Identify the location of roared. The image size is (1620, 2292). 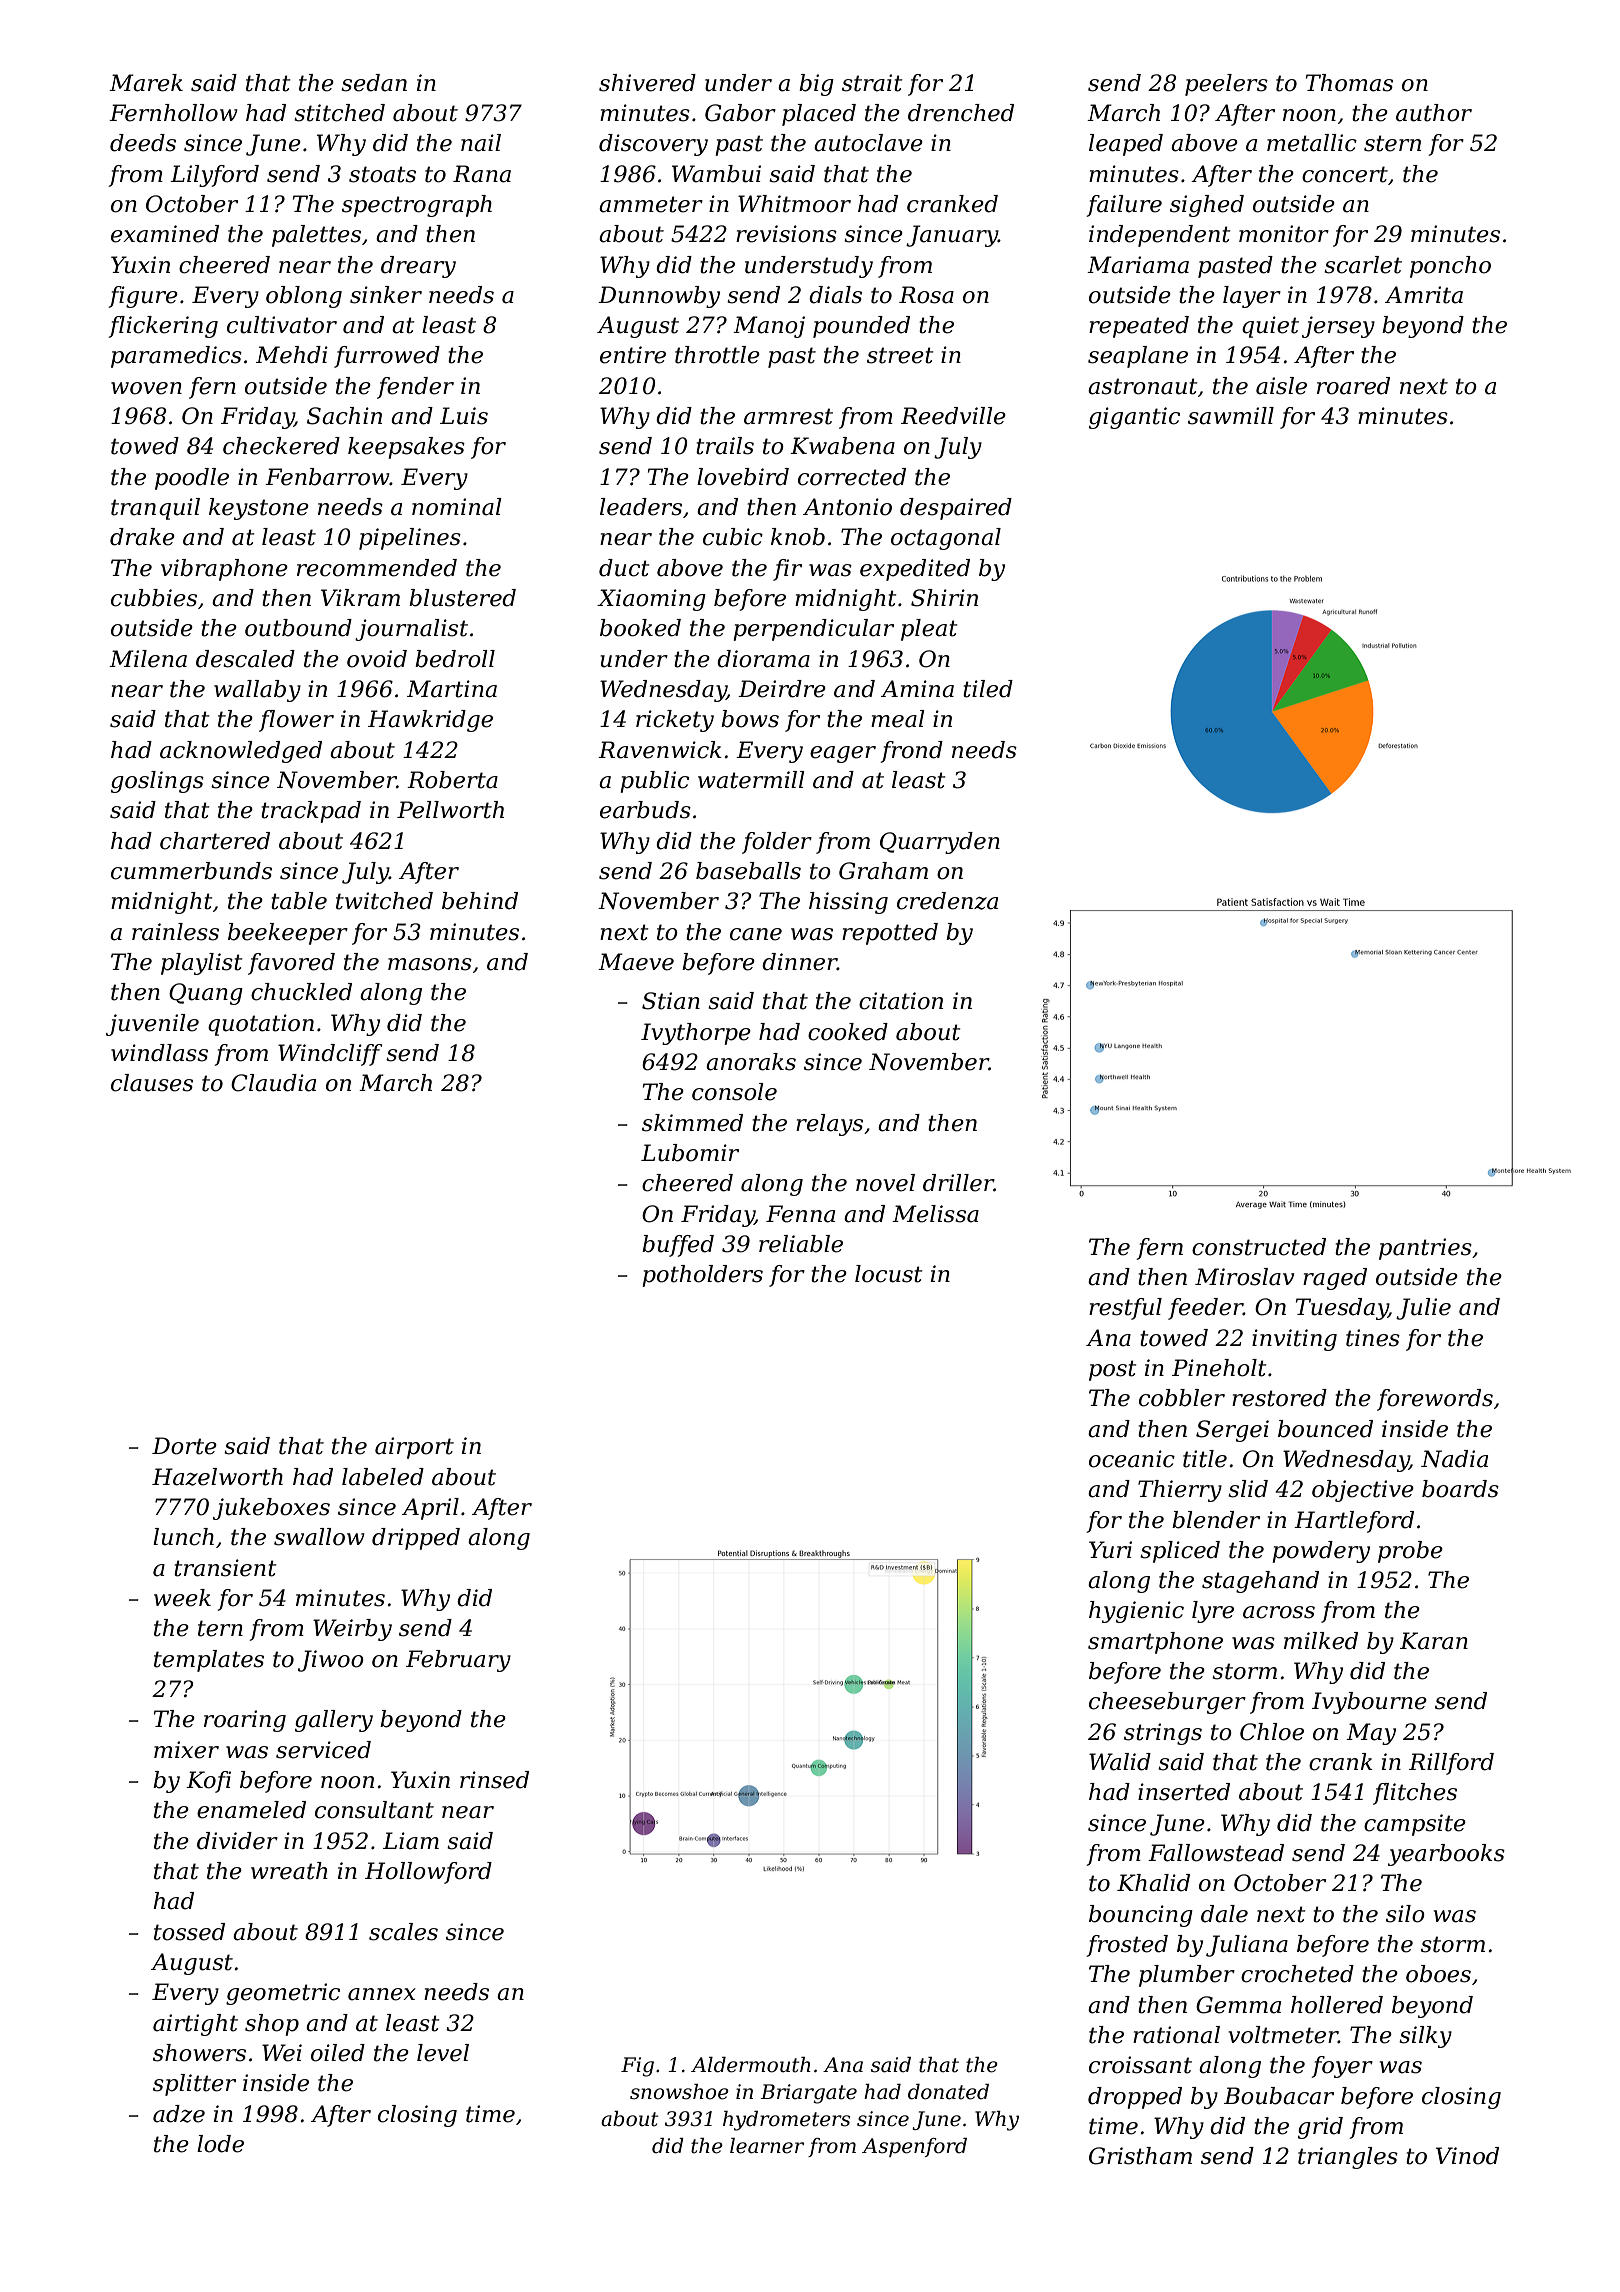
(1353, 386).
